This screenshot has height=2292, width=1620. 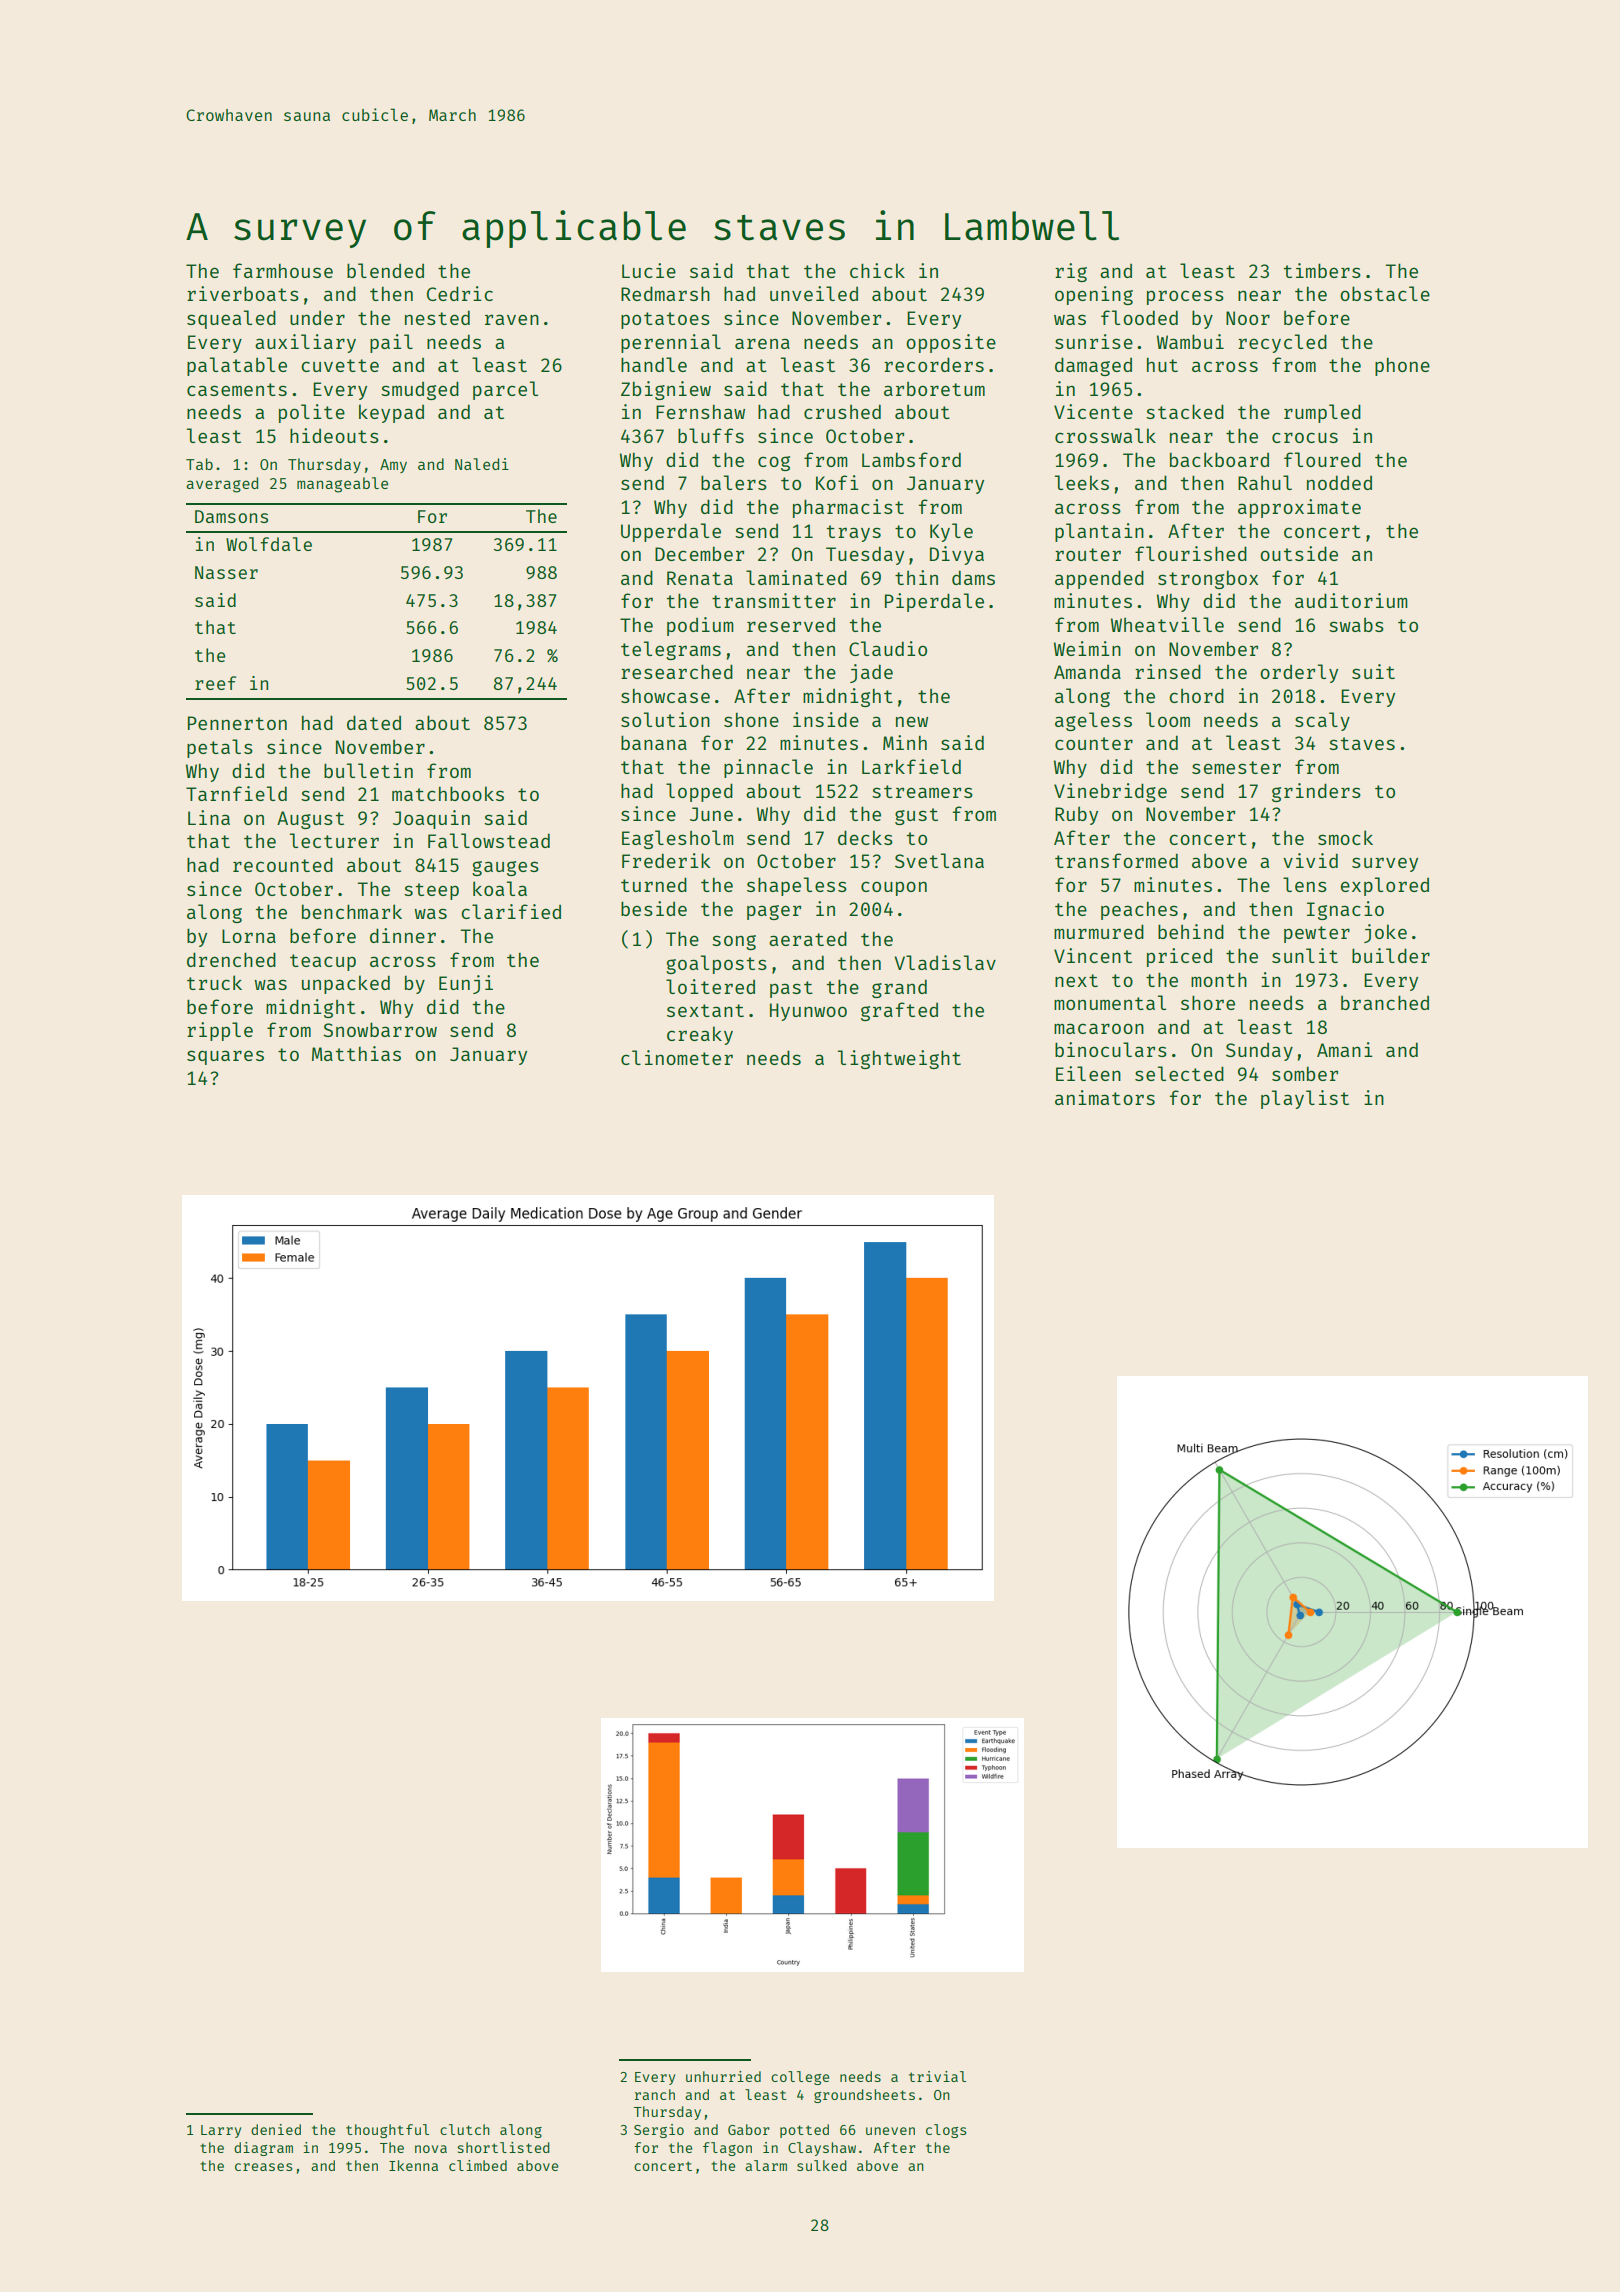 What do you see at coordinates (762, 343) in the screenshot?
I see `arena` at bounding box center [762, 343].
